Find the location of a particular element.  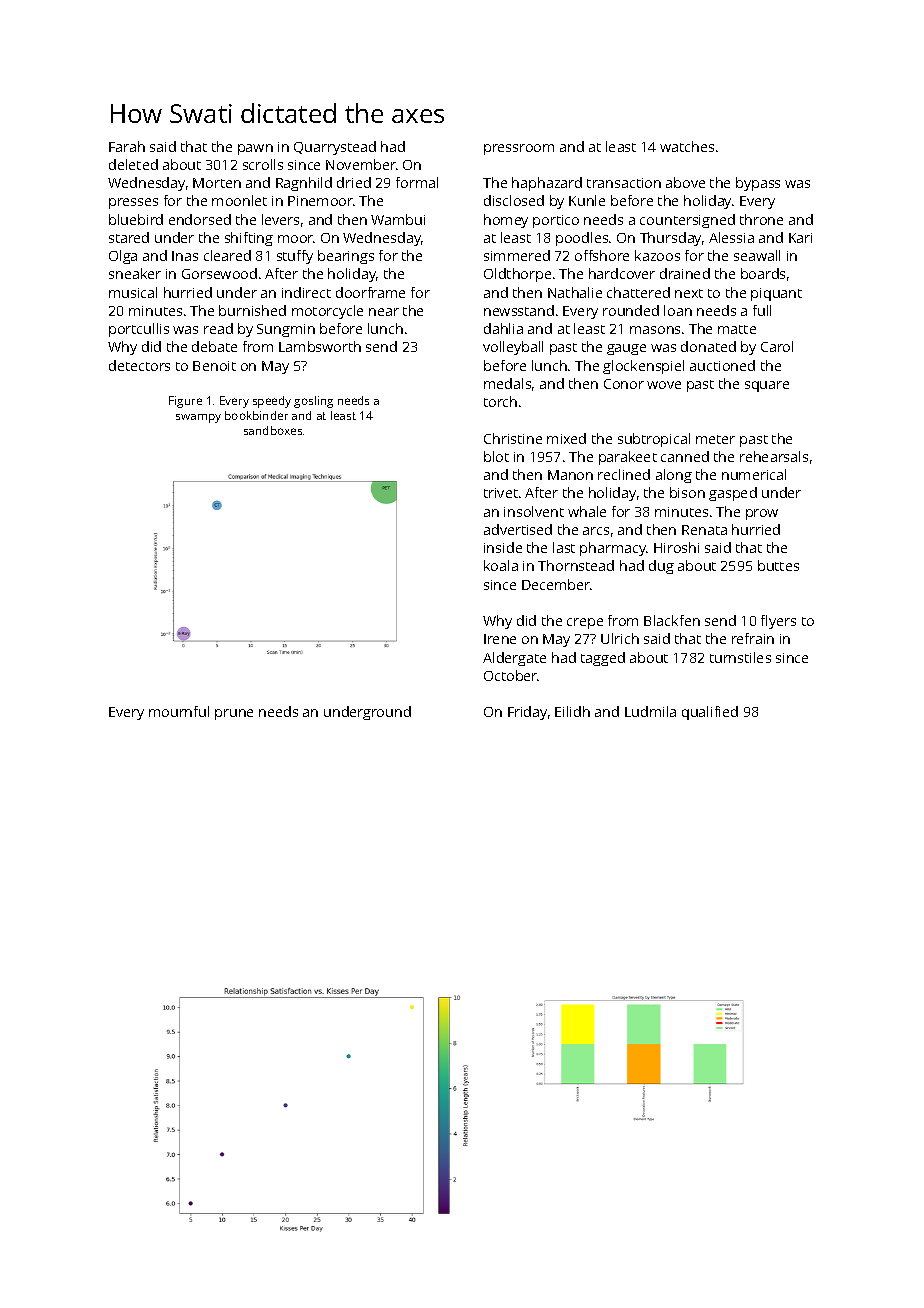

buttes is located at coordinates (778, 565).
